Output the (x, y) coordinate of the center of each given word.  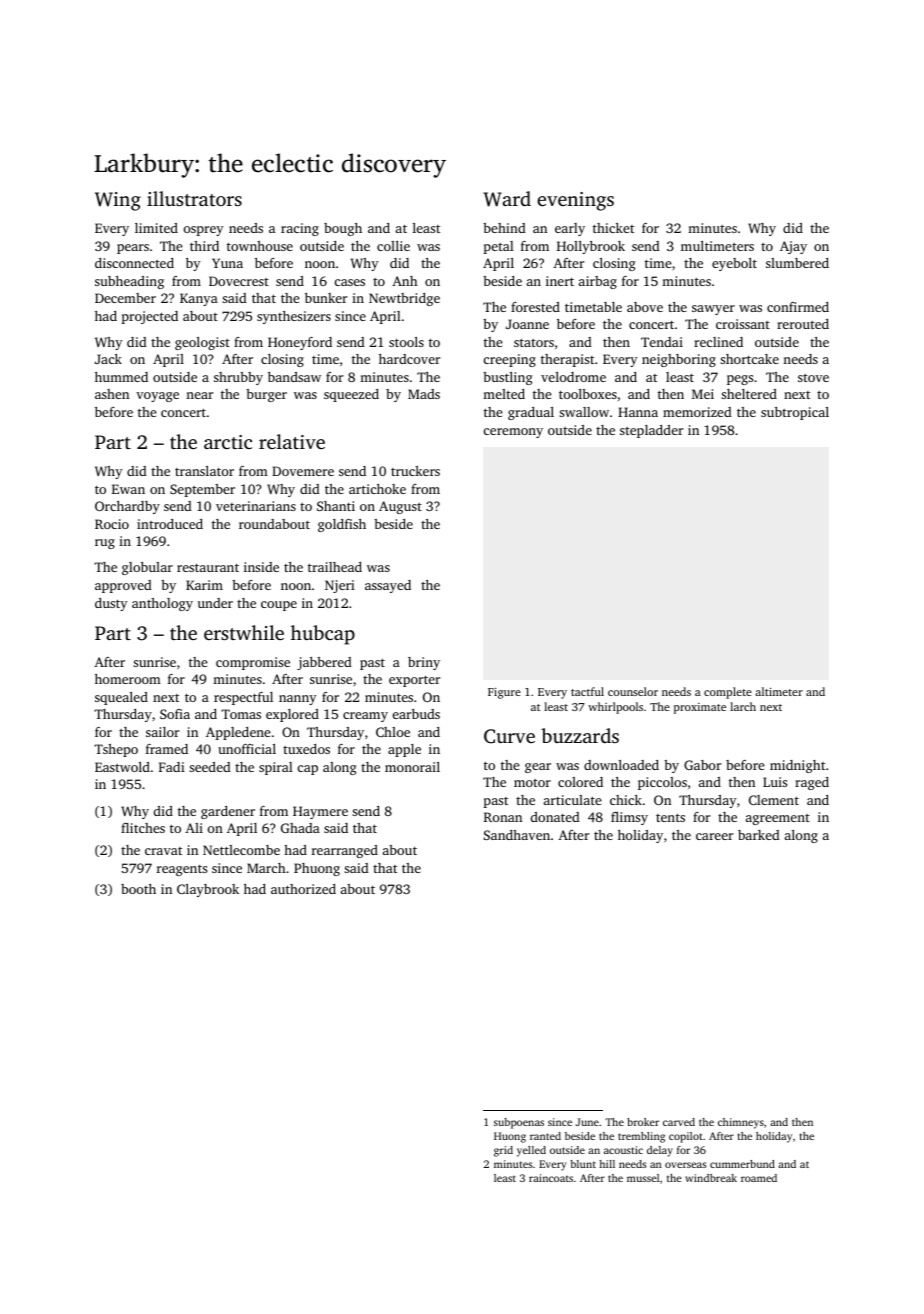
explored (292, 715)
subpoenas (519, 1123)
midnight (797, 766)
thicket (613, 228)
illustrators (194, 198)
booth (138, 889)
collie (393, 246)
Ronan (503, 817)
